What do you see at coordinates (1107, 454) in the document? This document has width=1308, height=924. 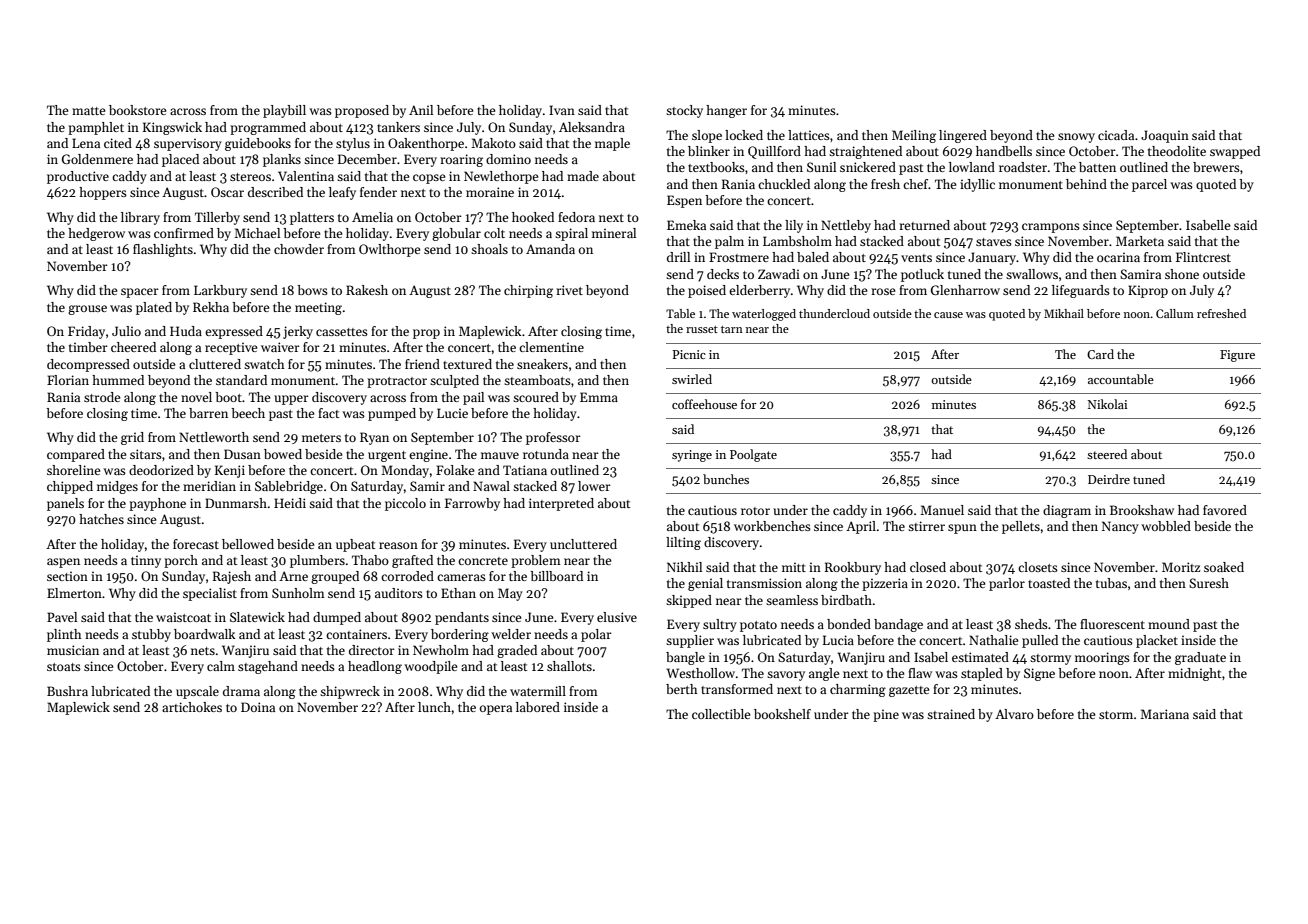 I see `steered` at bounding box center [1107, 454].
